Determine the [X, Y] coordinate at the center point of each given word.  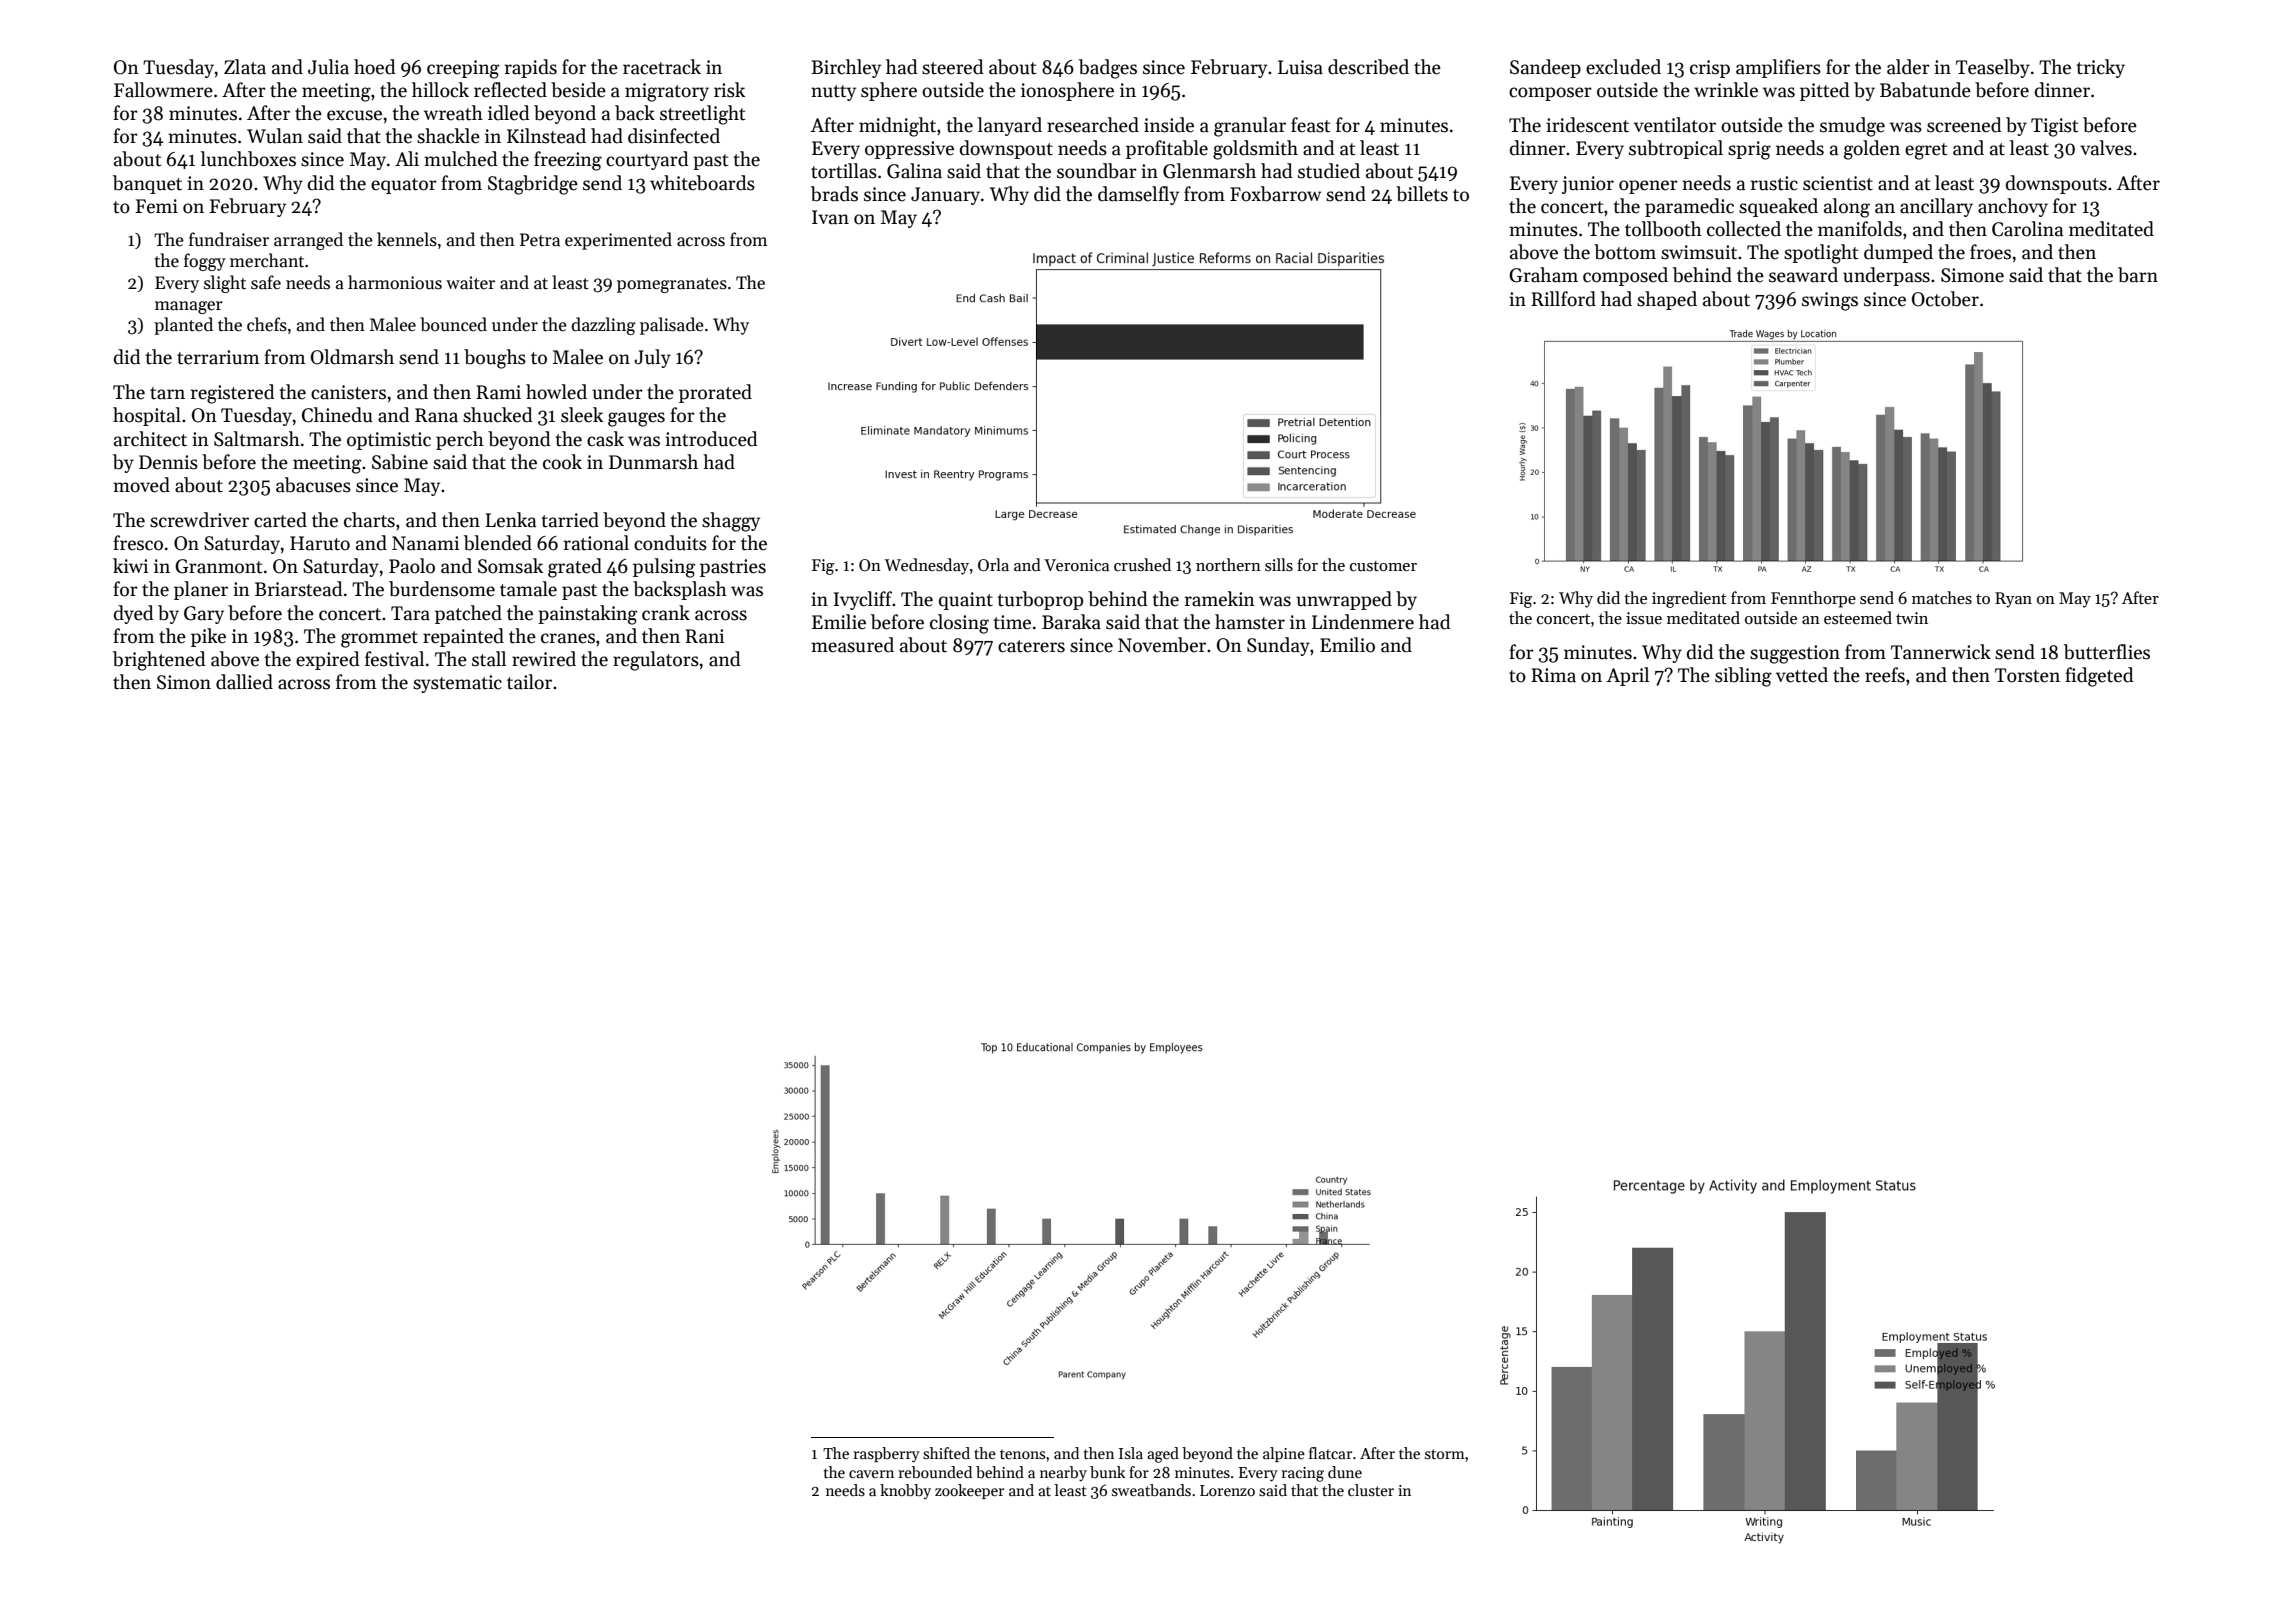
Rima [1553, 675]
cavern [871, 1474]
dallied [244, 682]
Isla [1131, 1453]
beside [578, 90]
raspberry [886, 1454]
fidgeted [2099, 677]
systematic [457, 684]
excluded [1623, 67]
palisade [672, 326]
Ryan [2013, 600]
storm [1445, 1454]
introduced [711, 439]
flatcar [1330, 1453]
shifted [946, 1453]
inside [1169, 125]
